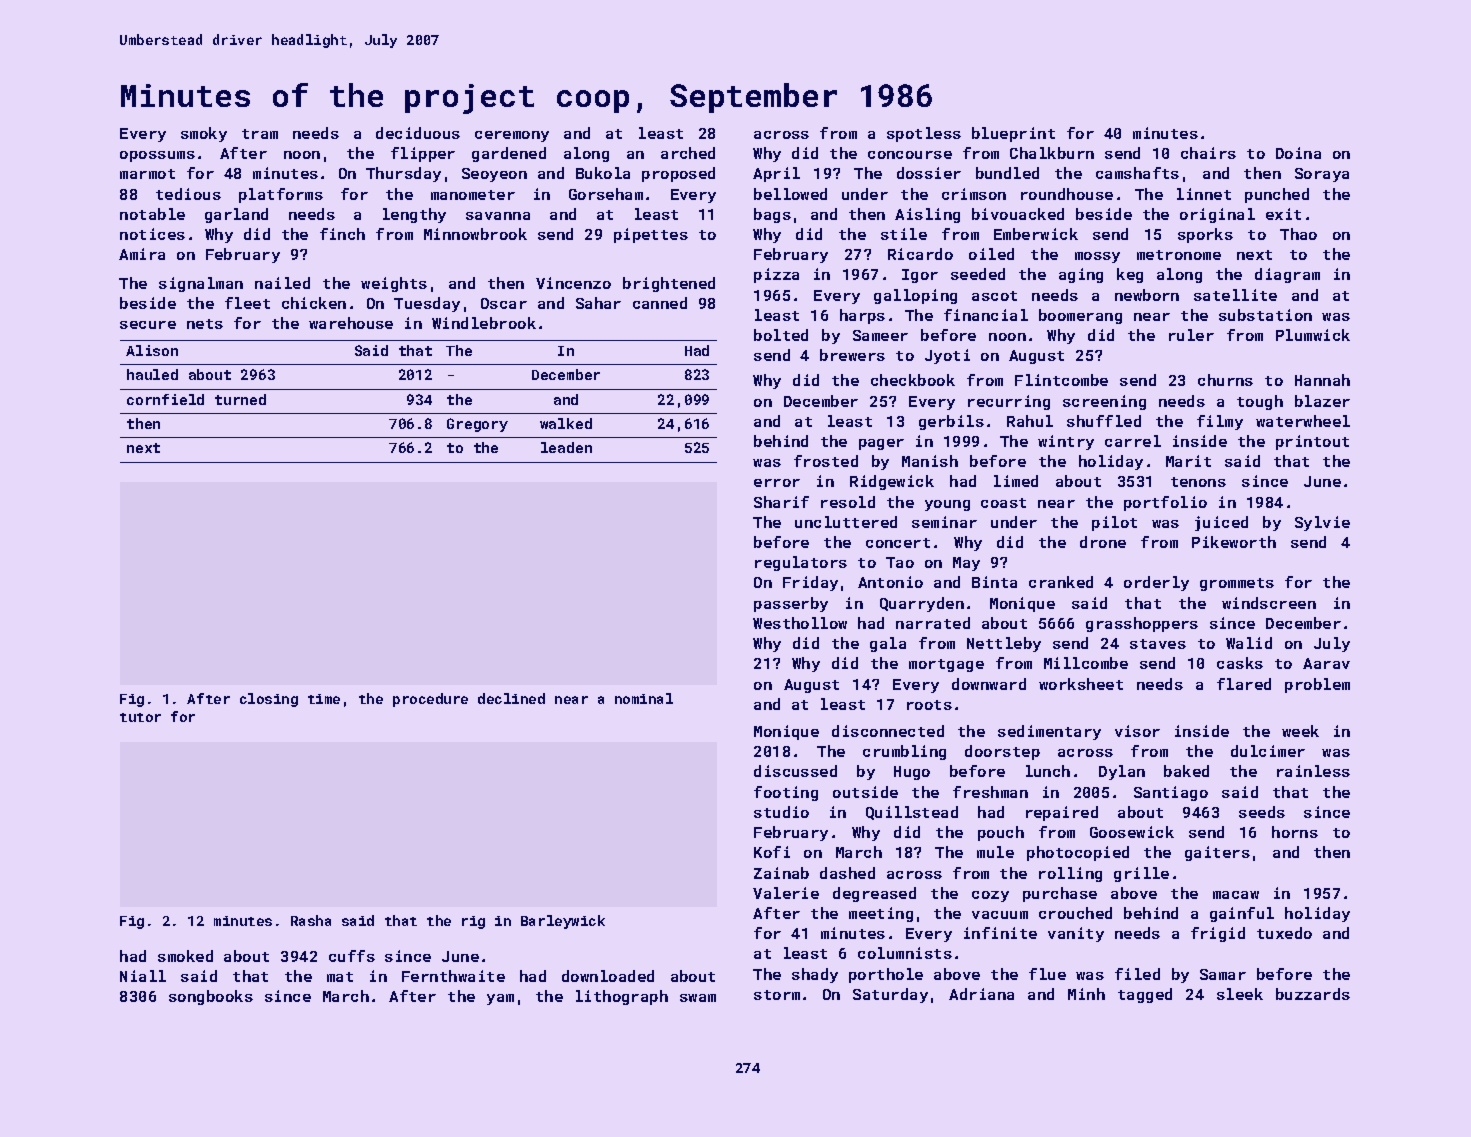 The image size is (1471, 1137). Describe the element at coordinates (340, 977) in the page. I see `mat` at that location.
